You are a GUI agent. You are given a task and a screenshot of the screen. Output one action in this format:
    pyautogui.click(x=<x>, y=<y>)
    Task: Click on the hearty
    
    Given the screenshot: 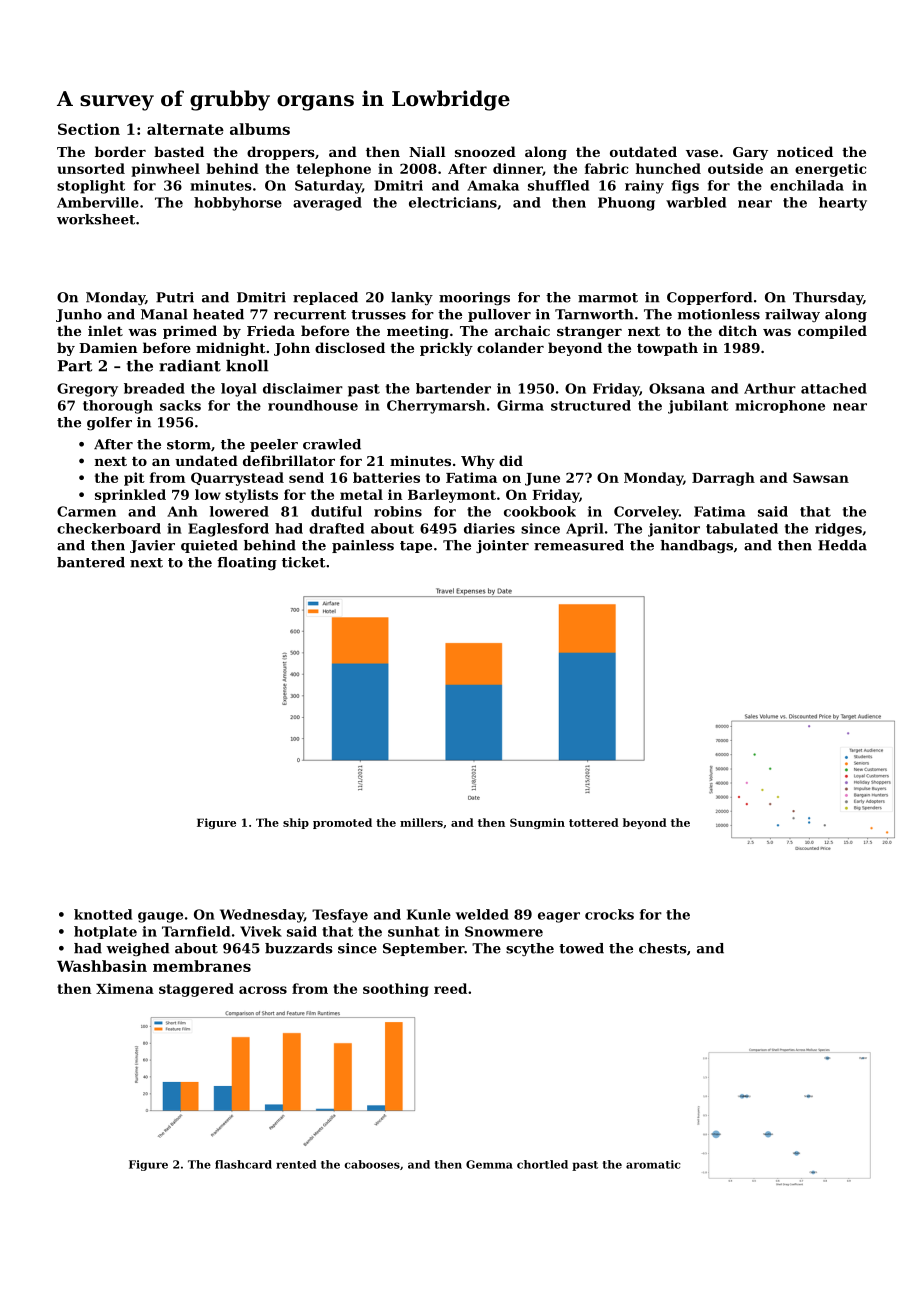 What is the action you would take?
    pyautogui.click(x=843, y=204)
